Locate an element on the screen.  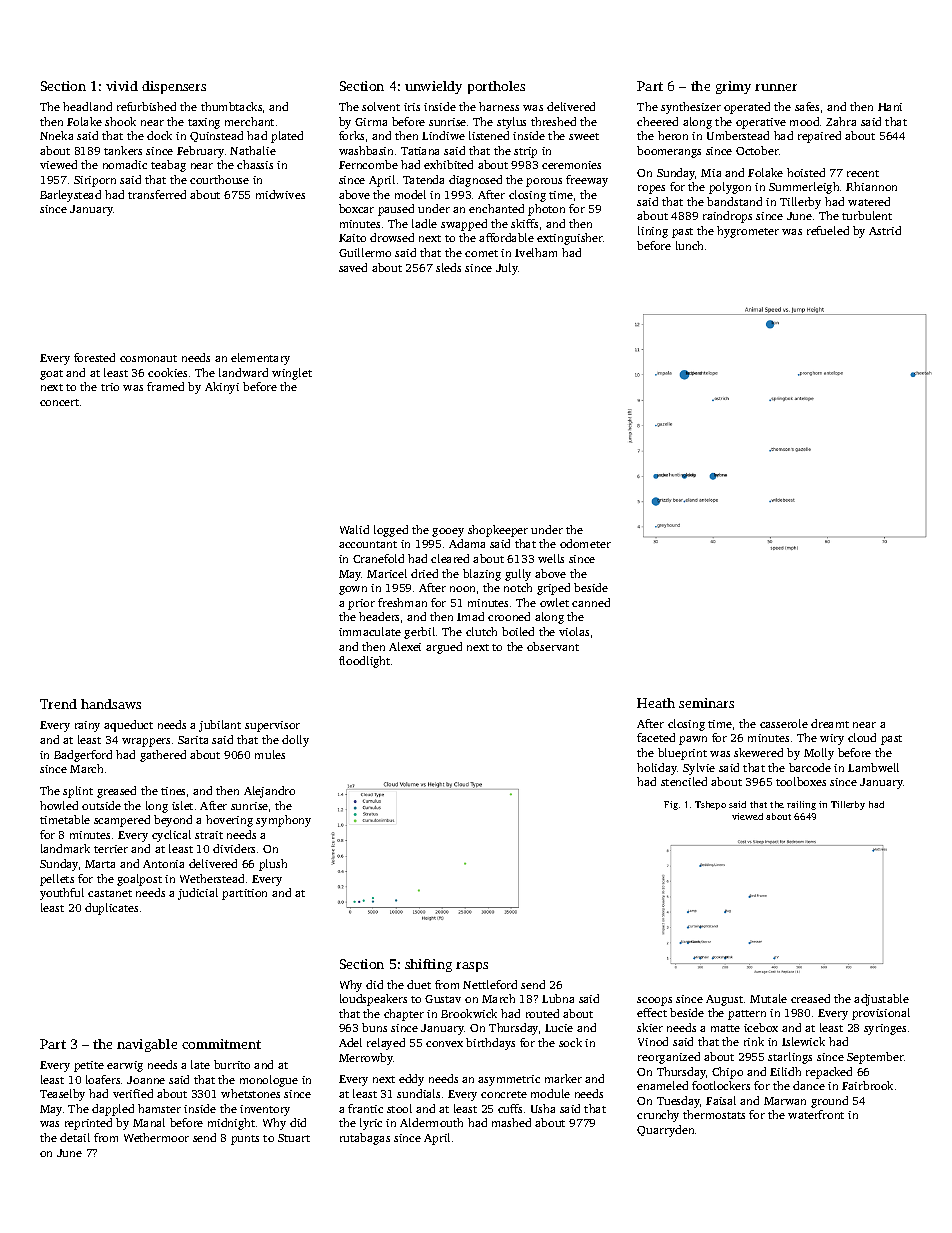
Akinyi is located at coordinates (222, 388).
